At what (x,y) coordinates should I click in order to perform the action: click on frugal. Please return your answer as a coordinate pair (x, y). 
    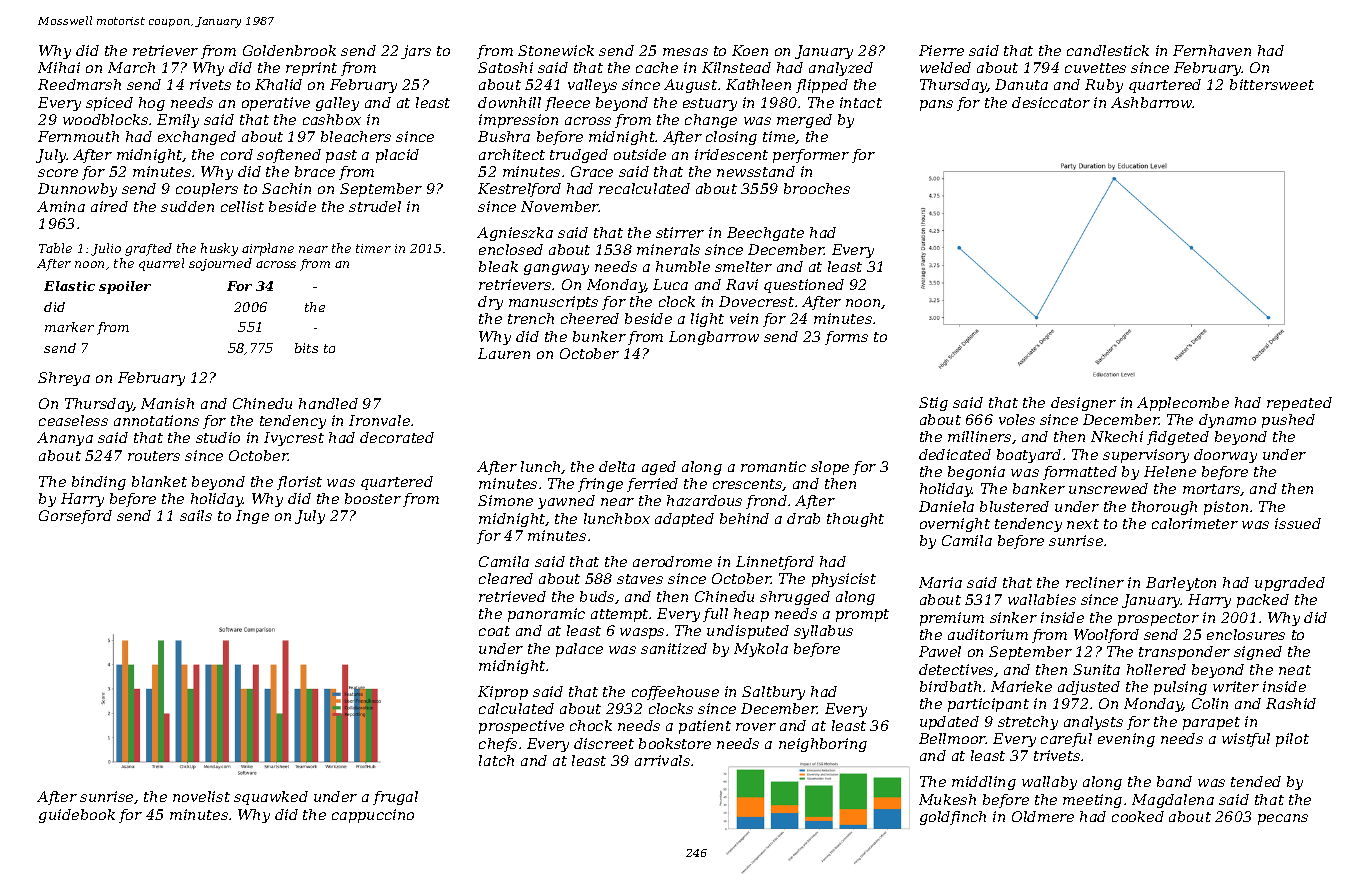
    Looking at the image, I should click on (395, 798).
